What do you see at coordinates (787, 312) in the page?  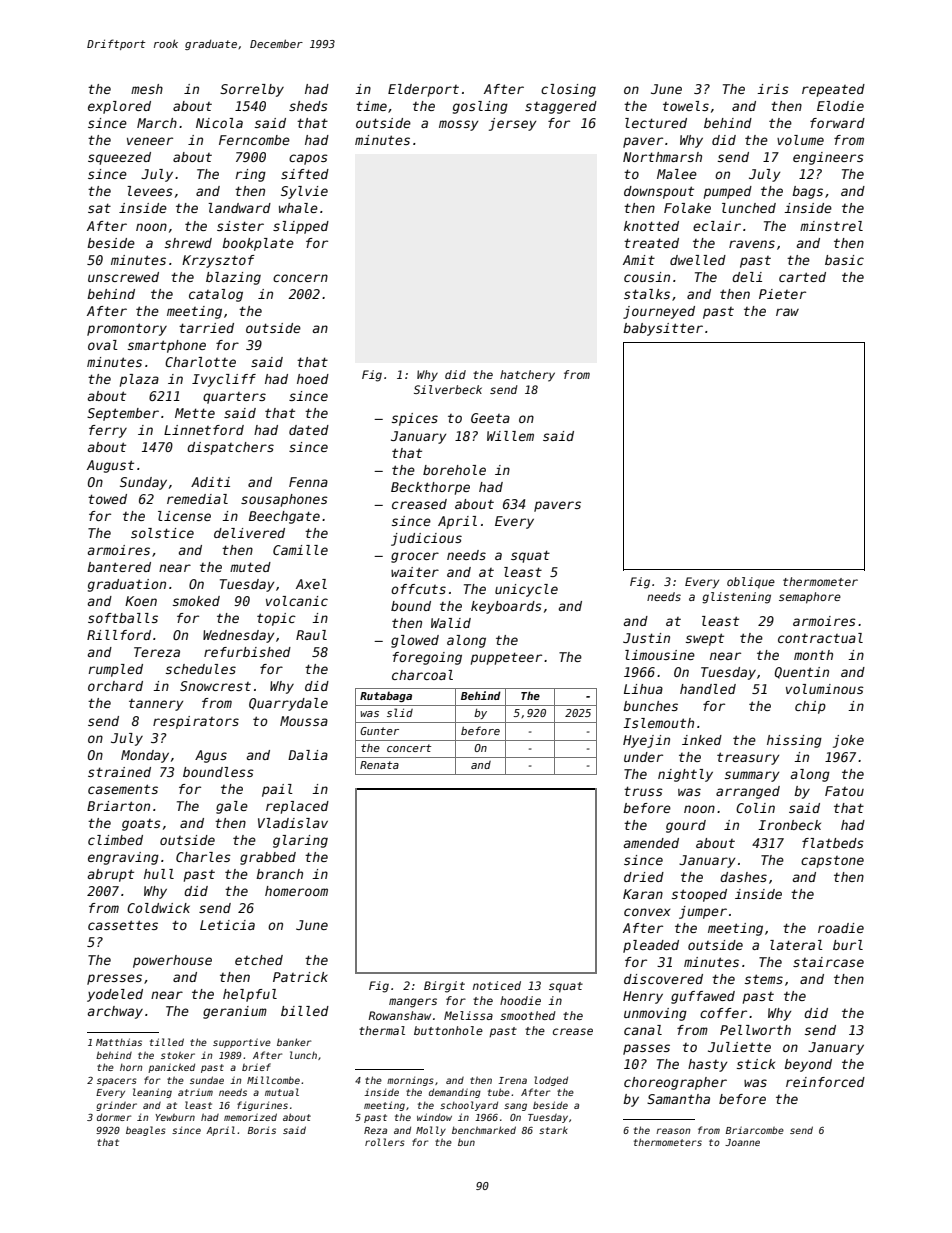 I see `raw` at bounding box center [787, 312].
